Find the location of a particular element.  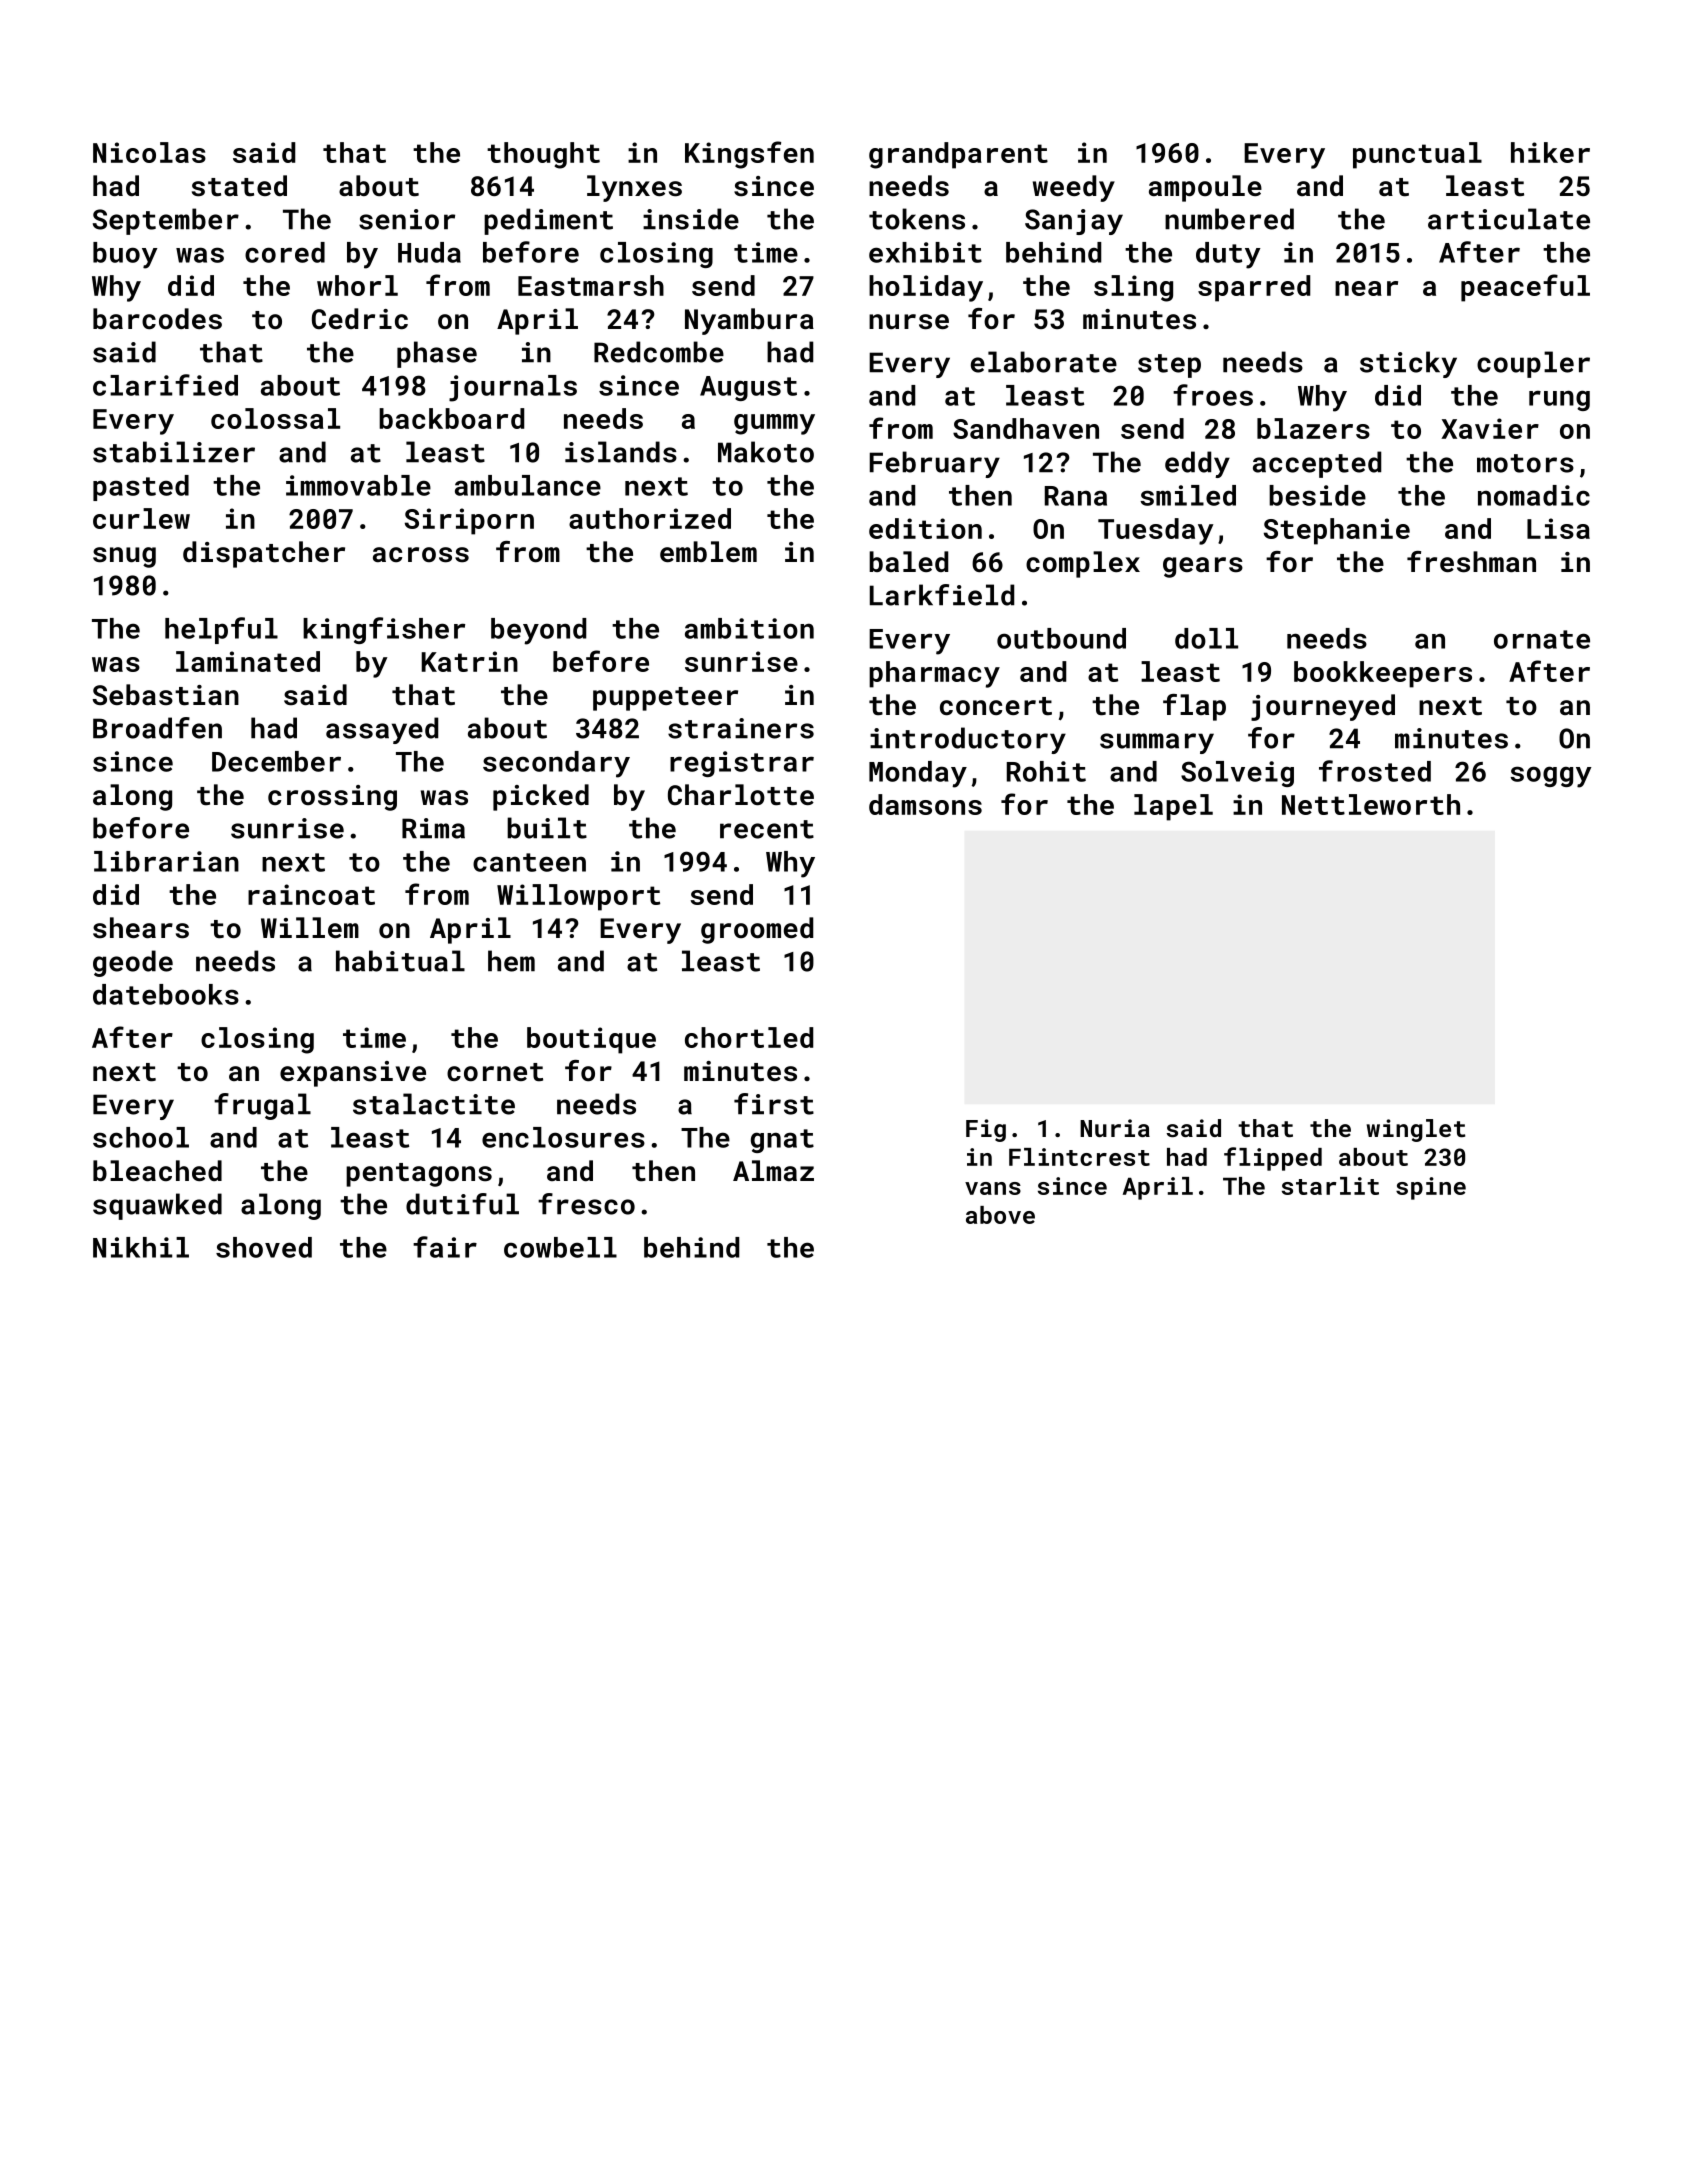

inside is located at coordinates (691, 219).
